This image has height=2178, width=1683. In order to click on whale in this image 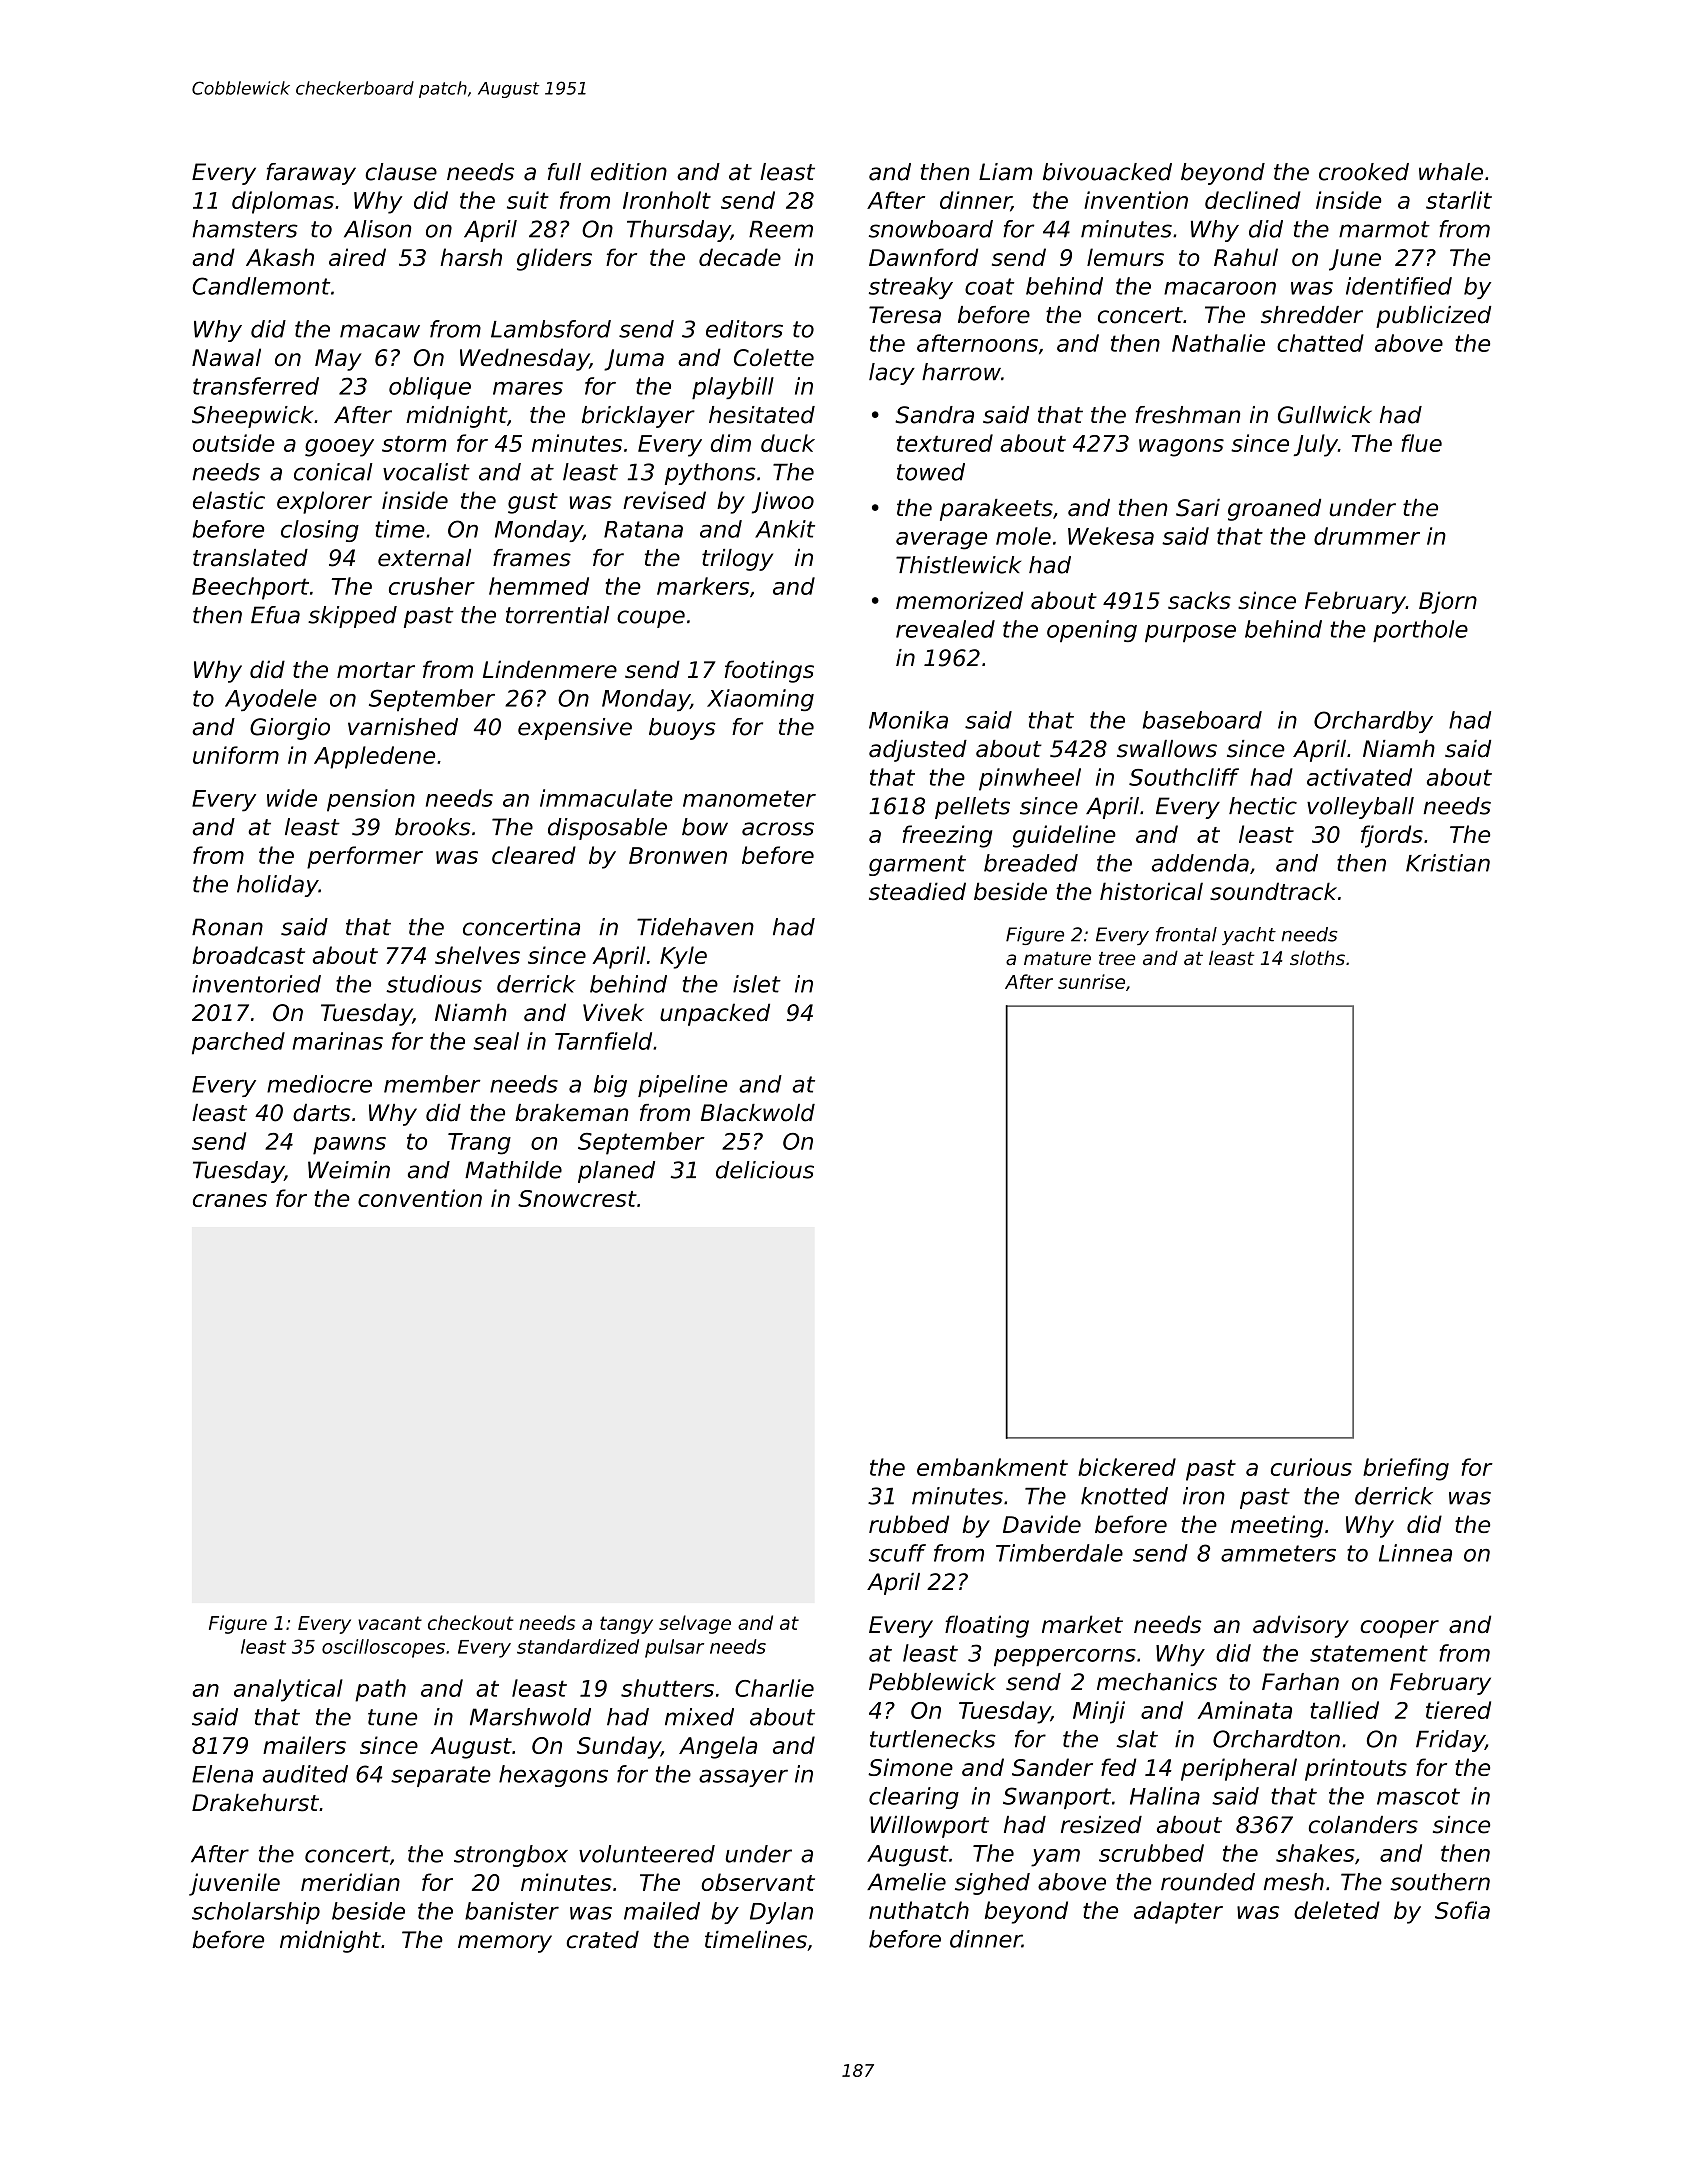, I will do `click(1451, 172)`.
